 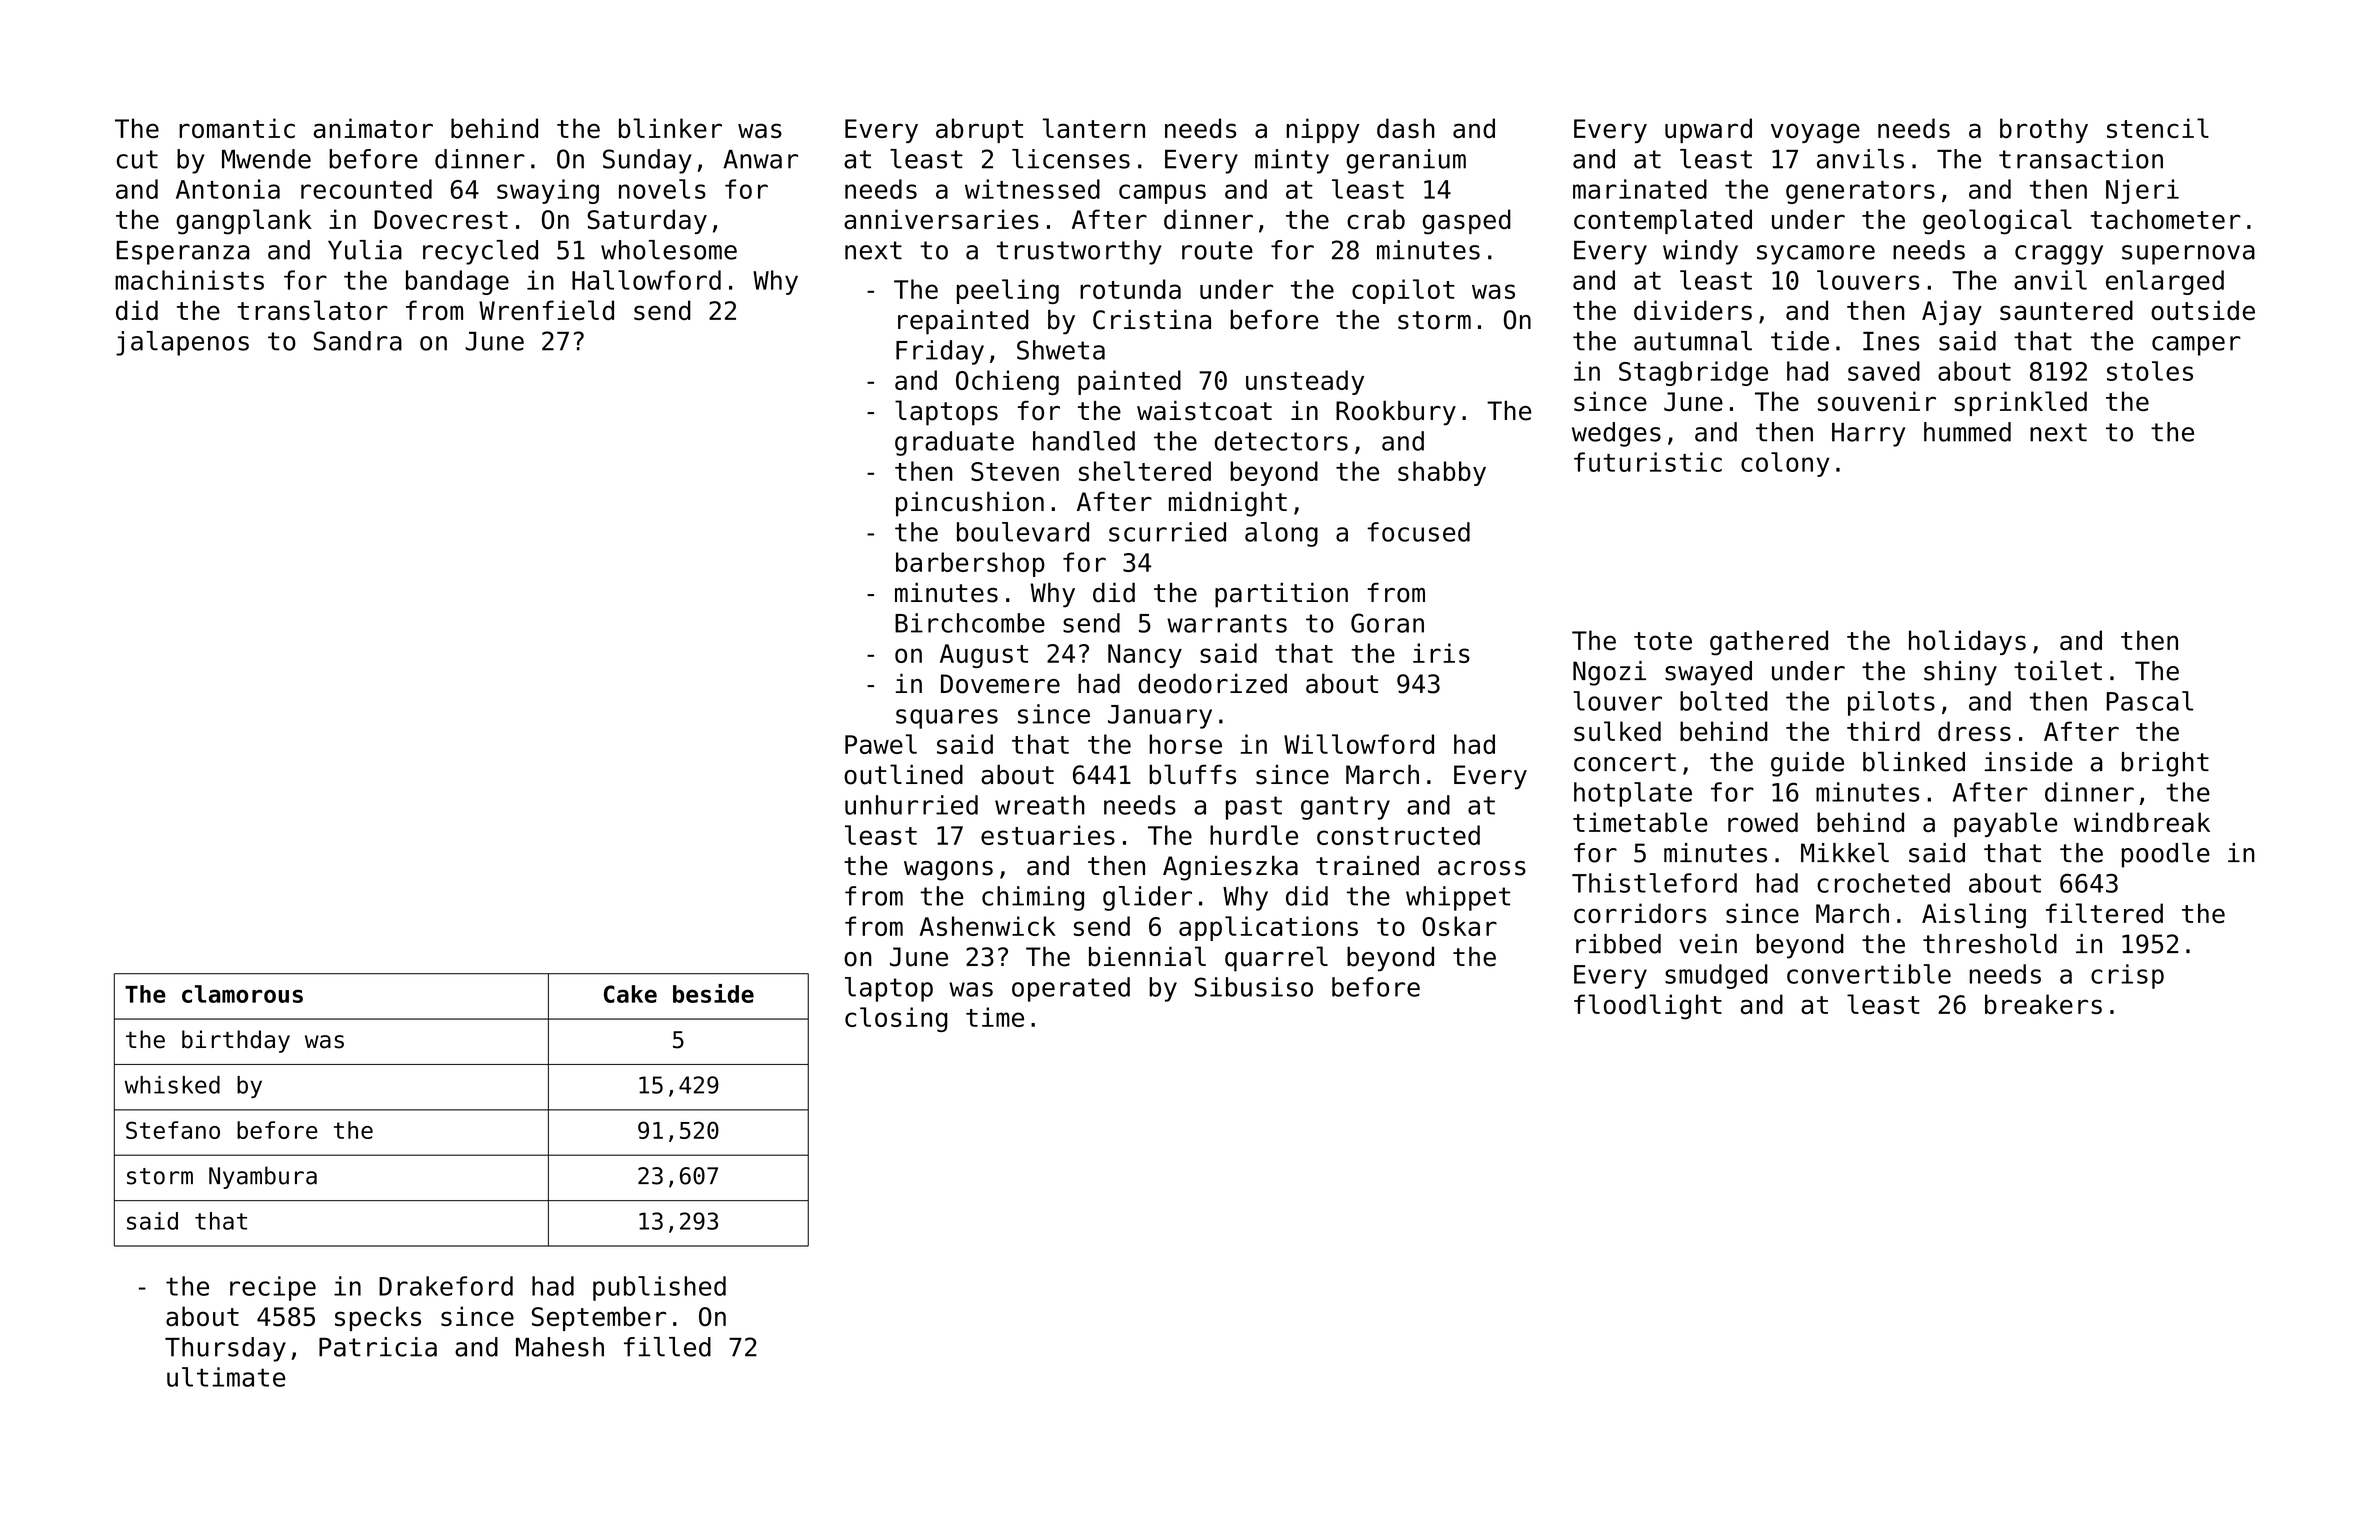 I want to click on hummed, so click(x=1967, y=432).
